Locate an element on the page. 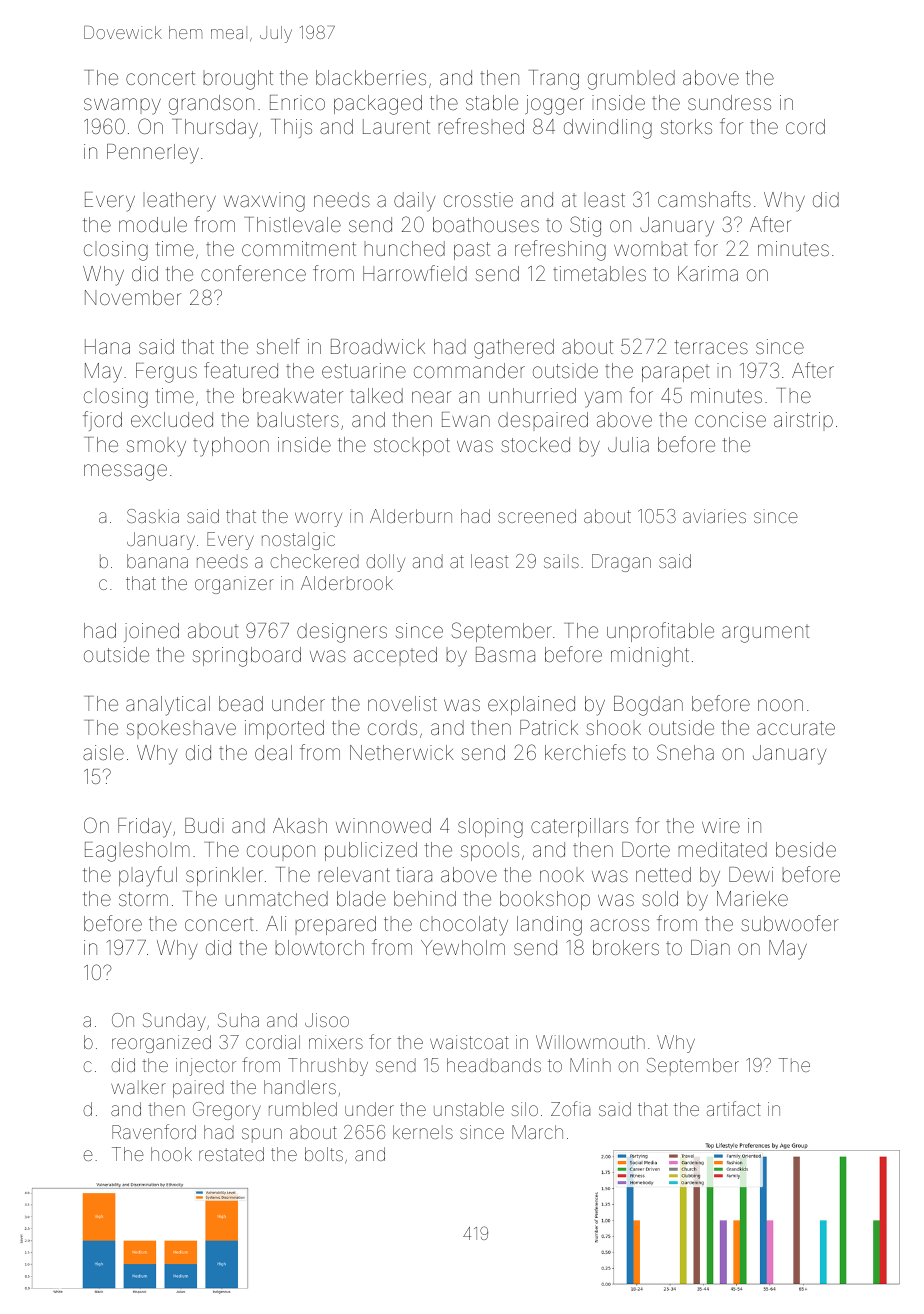 The image size is (924, 1314). artifact is located at coordinates (734, 1108).
